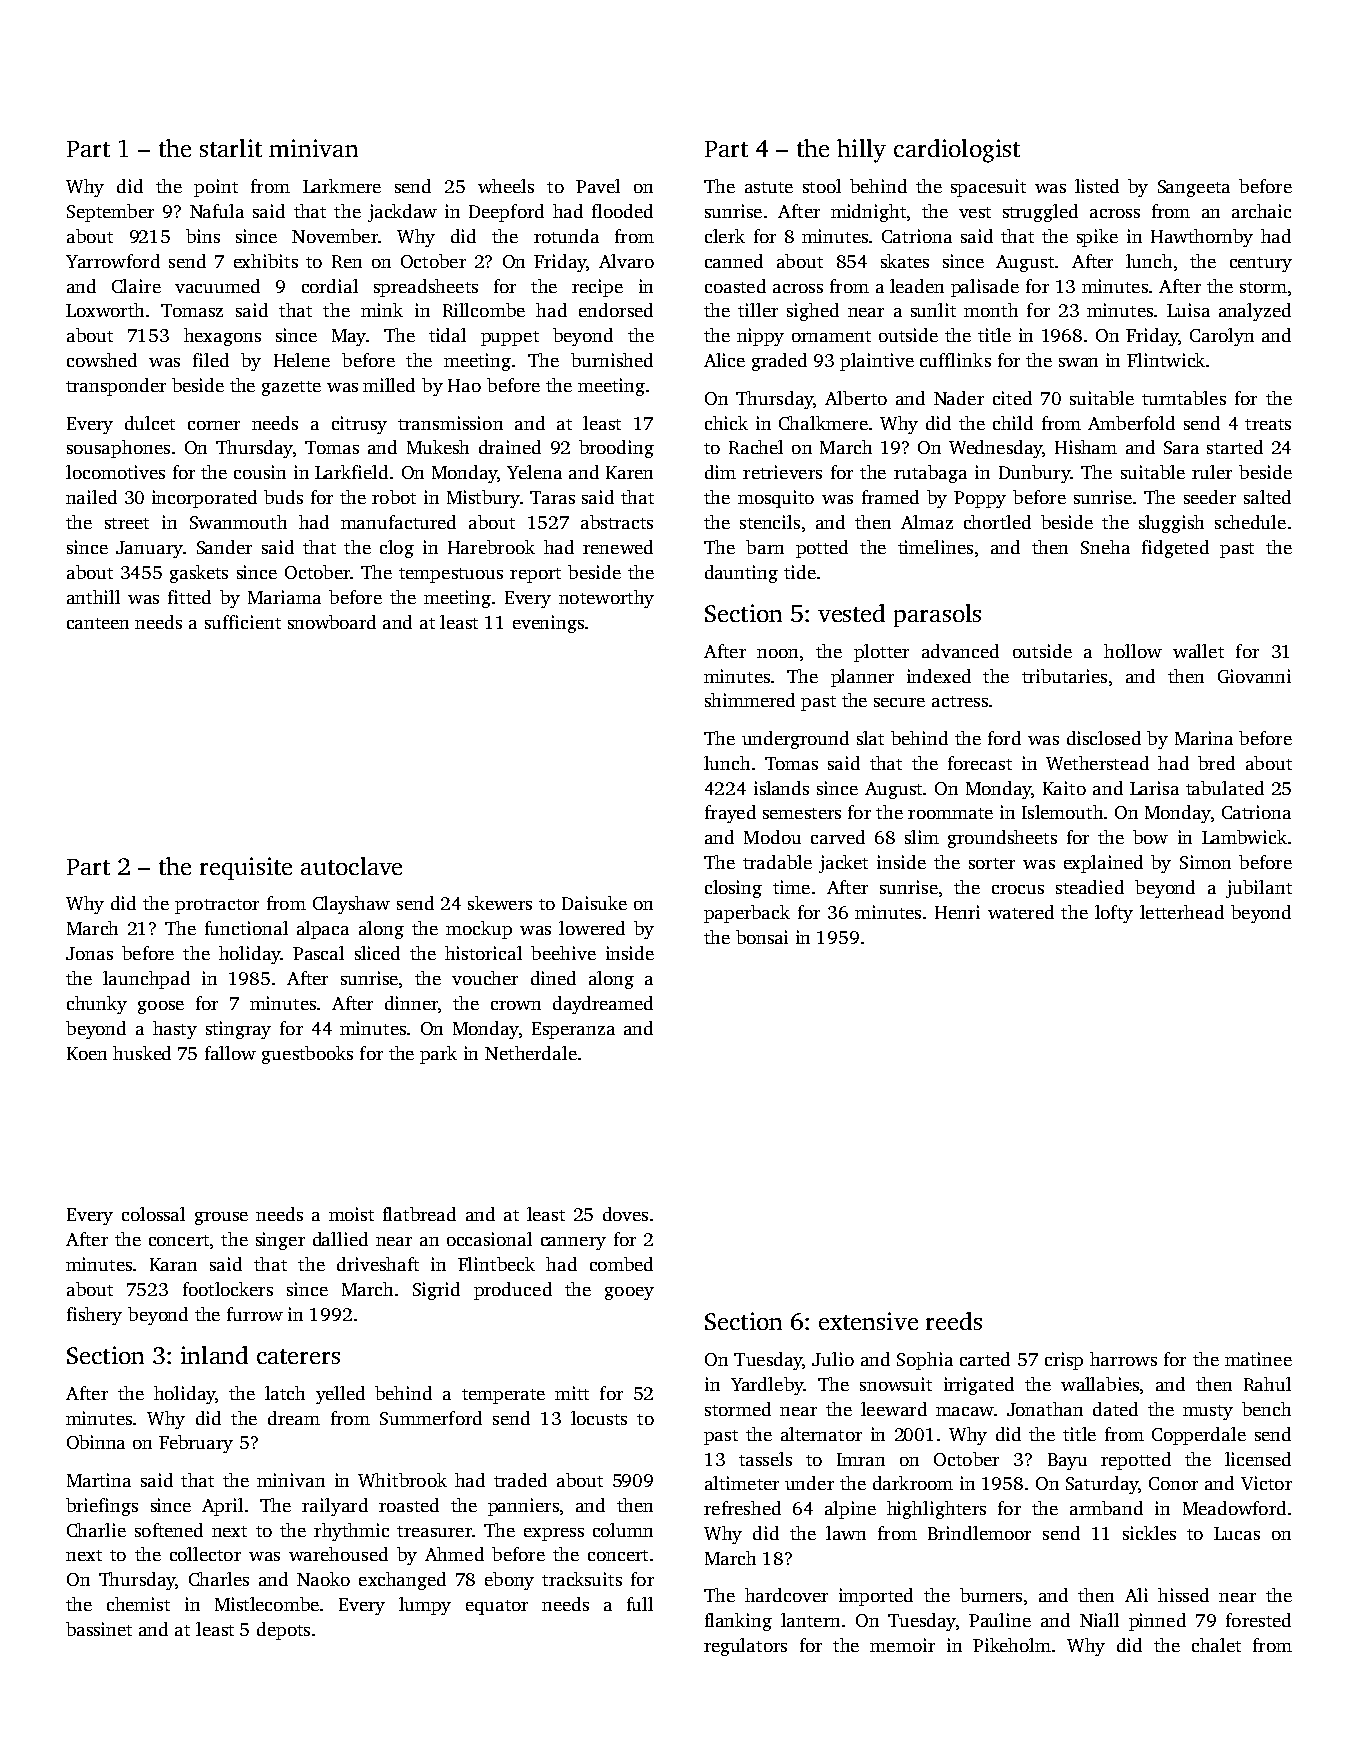 The image size is (1358, 1757). I want to click on September, so click(110, 213).
